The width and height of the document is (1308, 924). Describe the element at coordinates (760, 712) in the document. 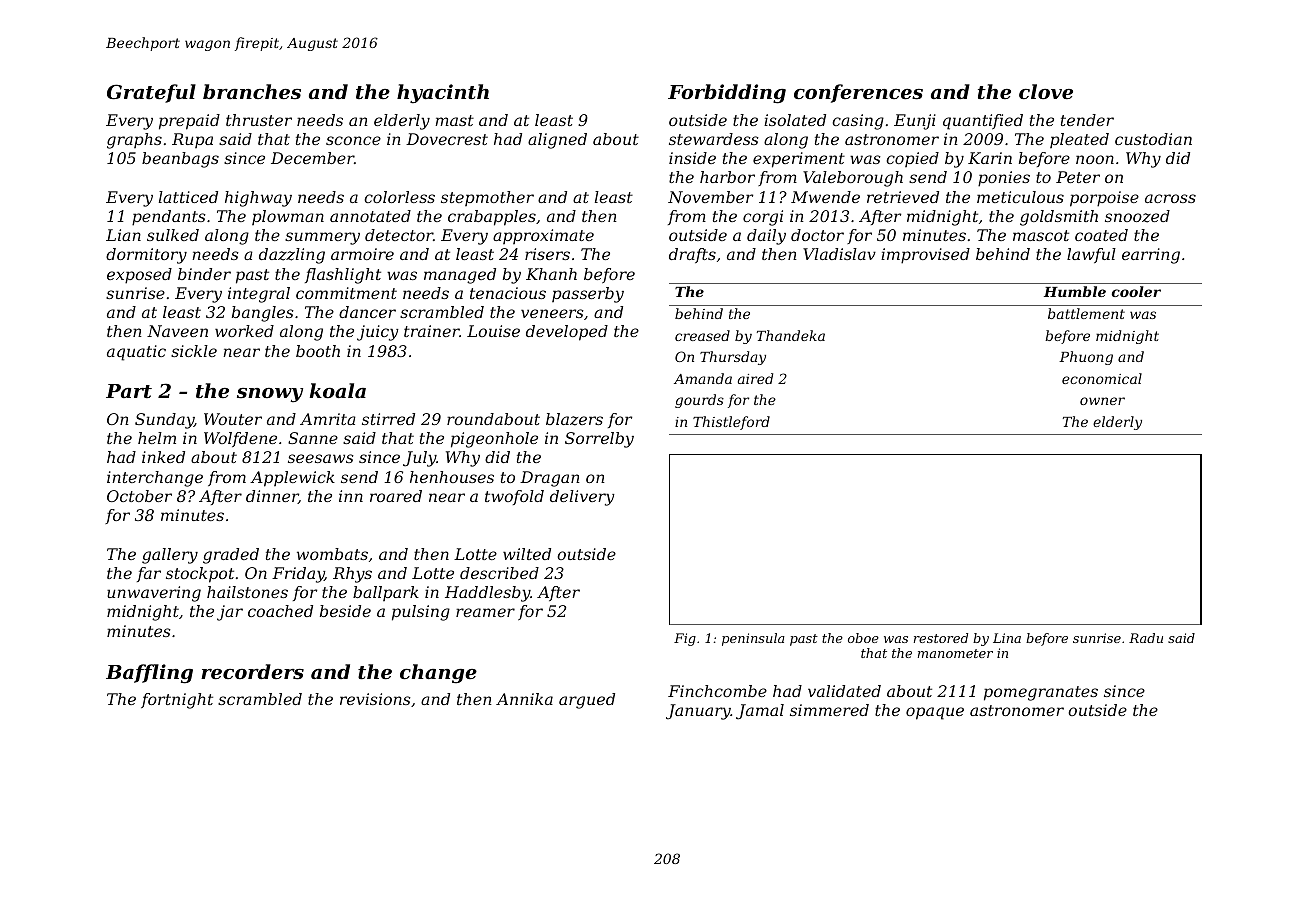

I see `Jamal` at that location.
